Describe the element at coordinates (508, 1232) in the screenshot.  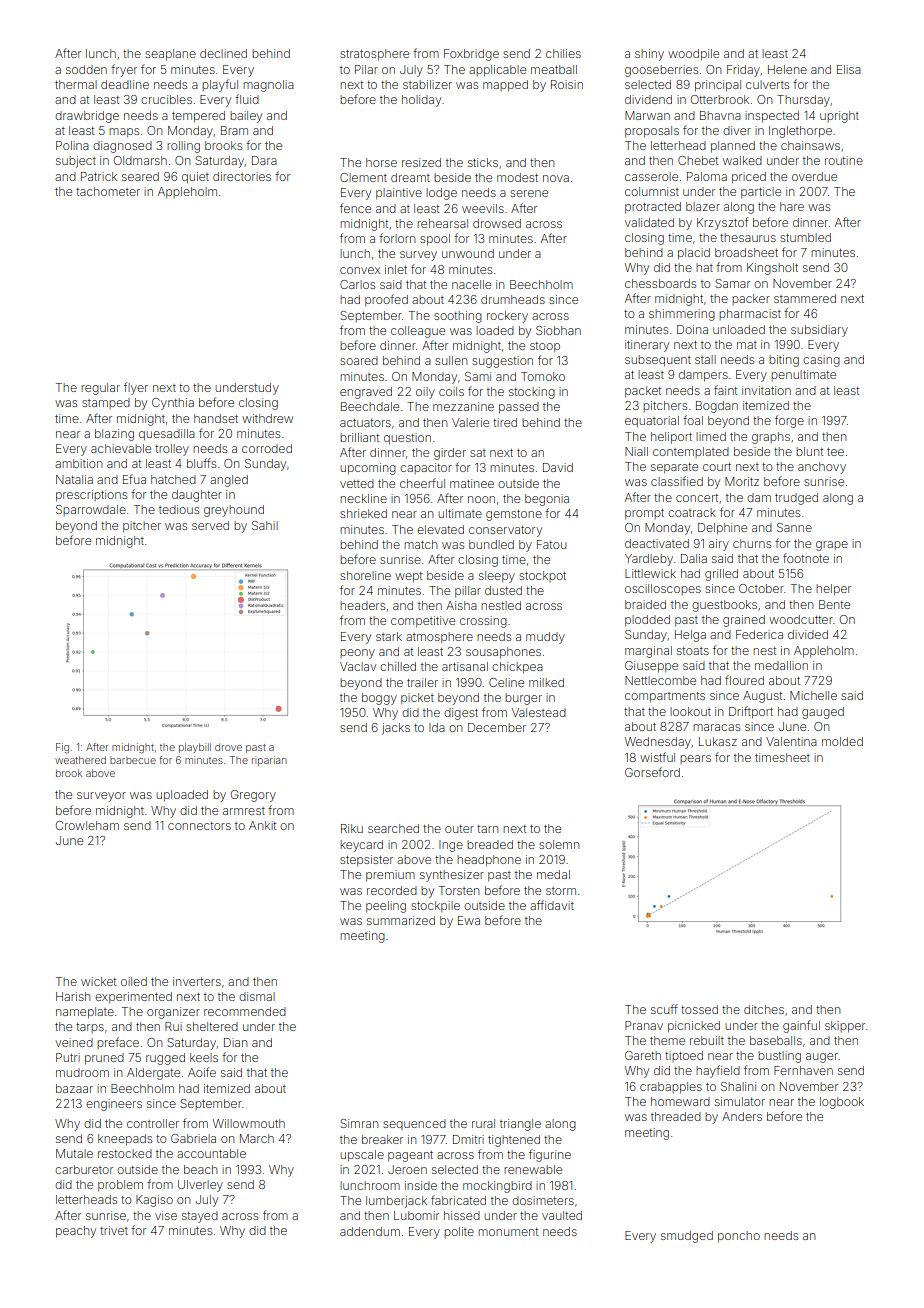
I see `monument` at that location.
